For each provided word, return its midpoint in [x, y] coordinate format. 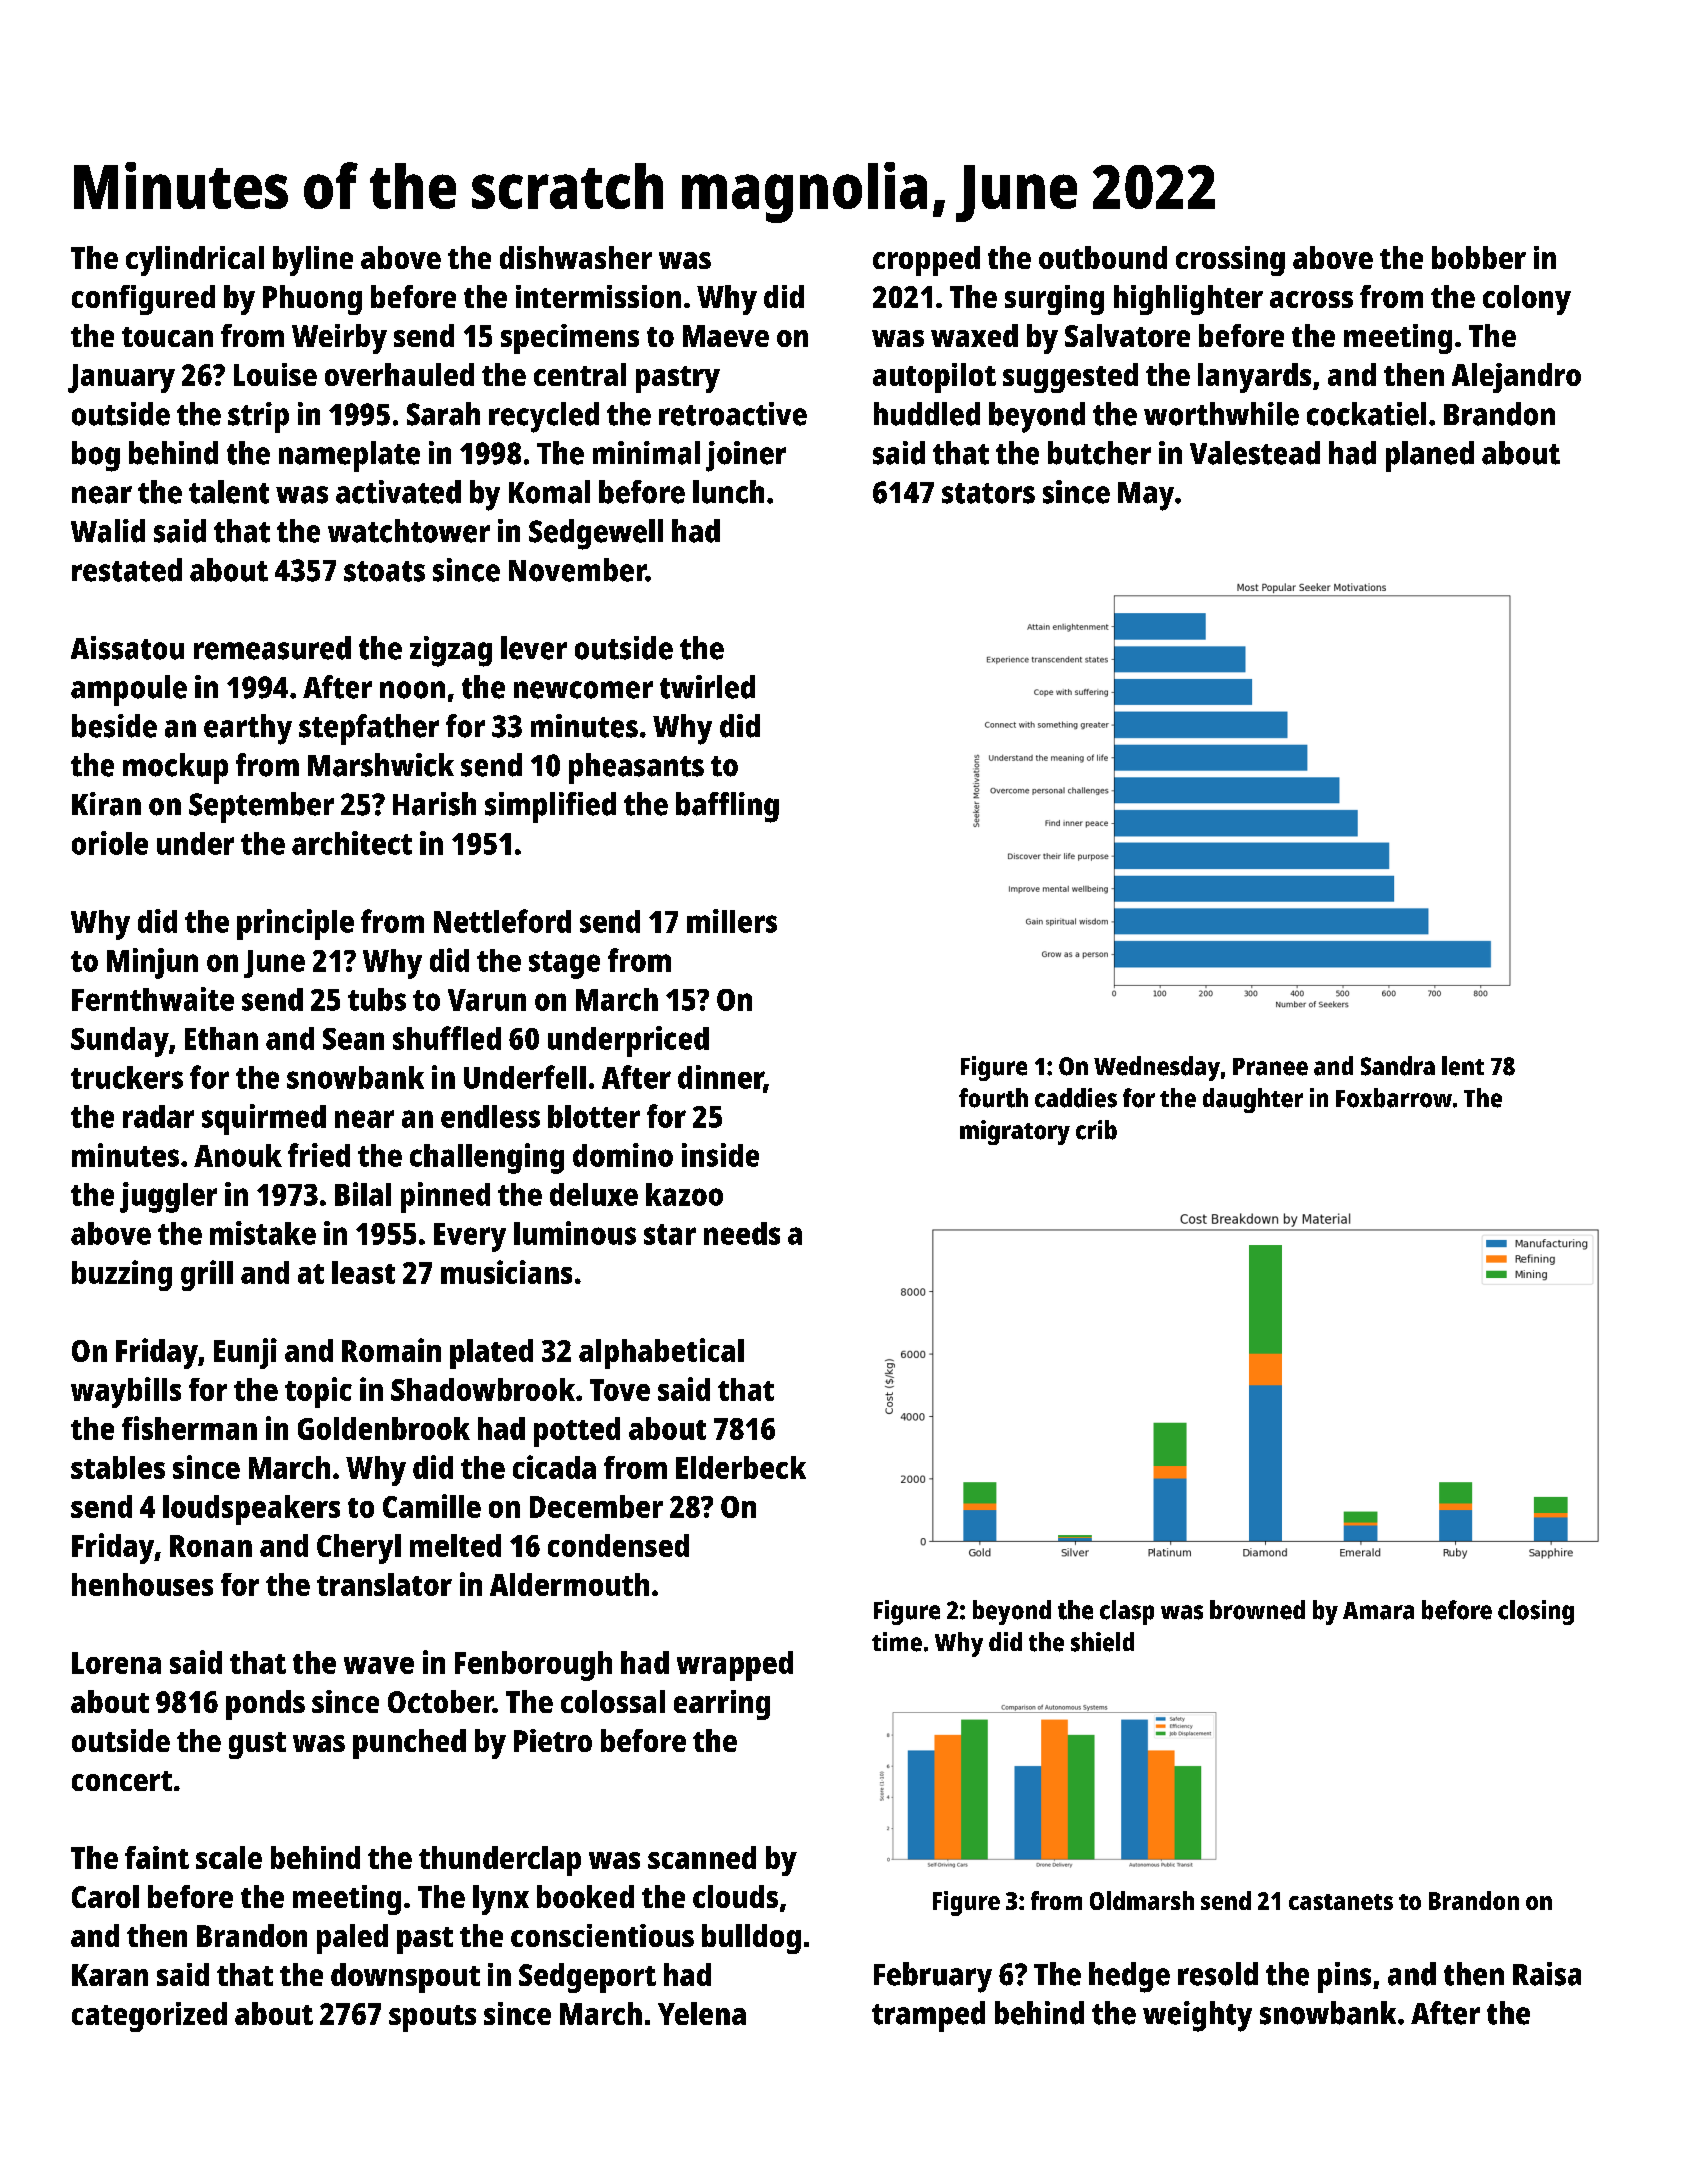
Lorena [116, 1663]
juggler [168, 1197]
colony [1527, 300]
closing [1536, 1612]
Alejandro [1516, 378]
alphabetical [661, 1353]
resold [1218, 1974]
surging [1054, 300]
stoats [384, 571]
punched [409, 1744]
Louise [275, 374]
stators [988, 493]
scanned [702, 1857]
